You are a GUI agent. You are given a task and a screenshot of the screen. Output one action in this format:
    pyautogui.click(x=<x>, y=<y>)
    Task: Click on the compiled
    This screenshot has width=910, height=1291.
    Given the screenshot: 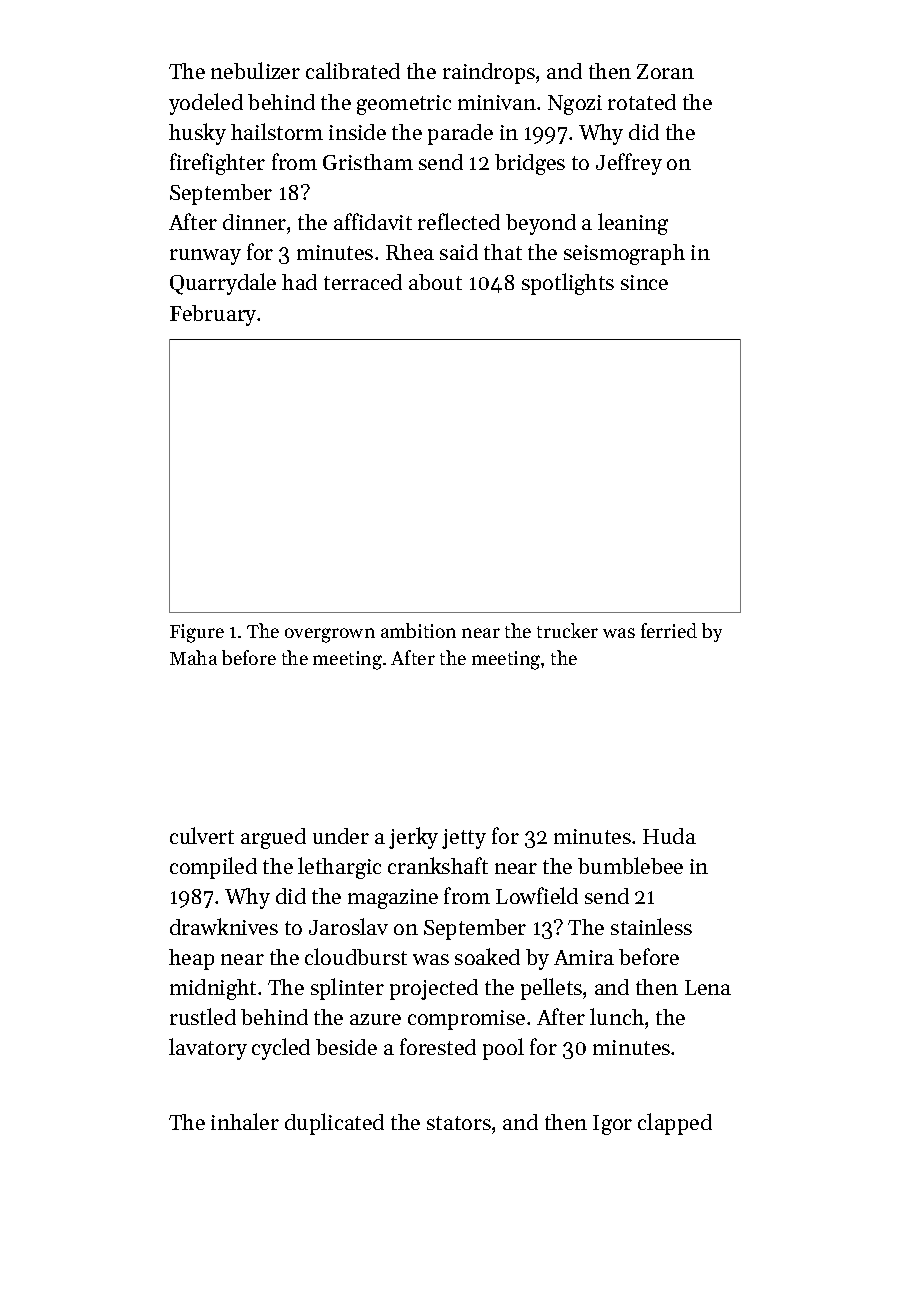 What is the action you would take?
    pyautogui.click(x=213, y=868)
